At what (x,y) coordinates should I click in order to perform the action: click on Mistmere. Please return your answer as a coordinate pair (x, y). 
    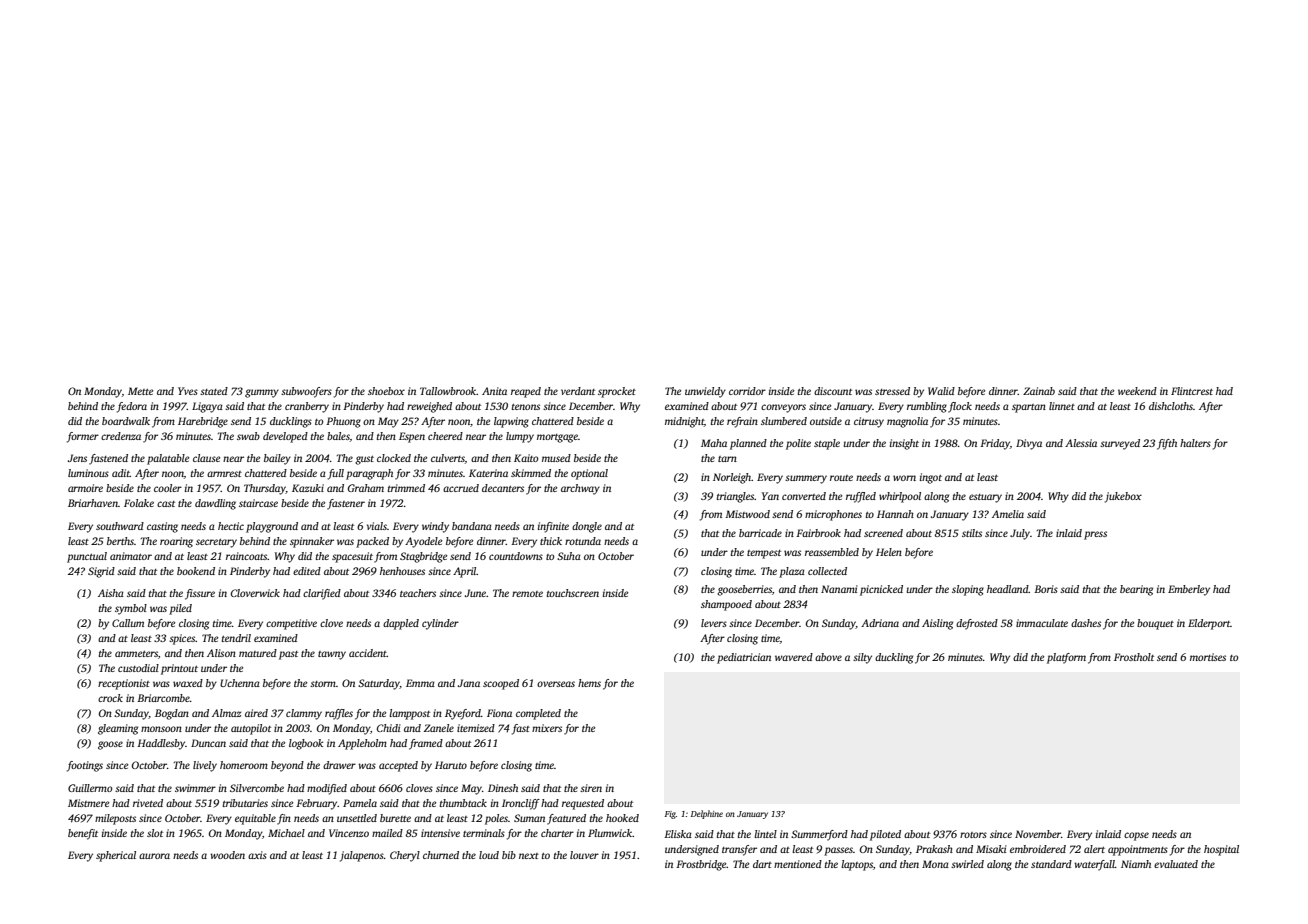
    Looking at the image, I should click on (88, 803).
